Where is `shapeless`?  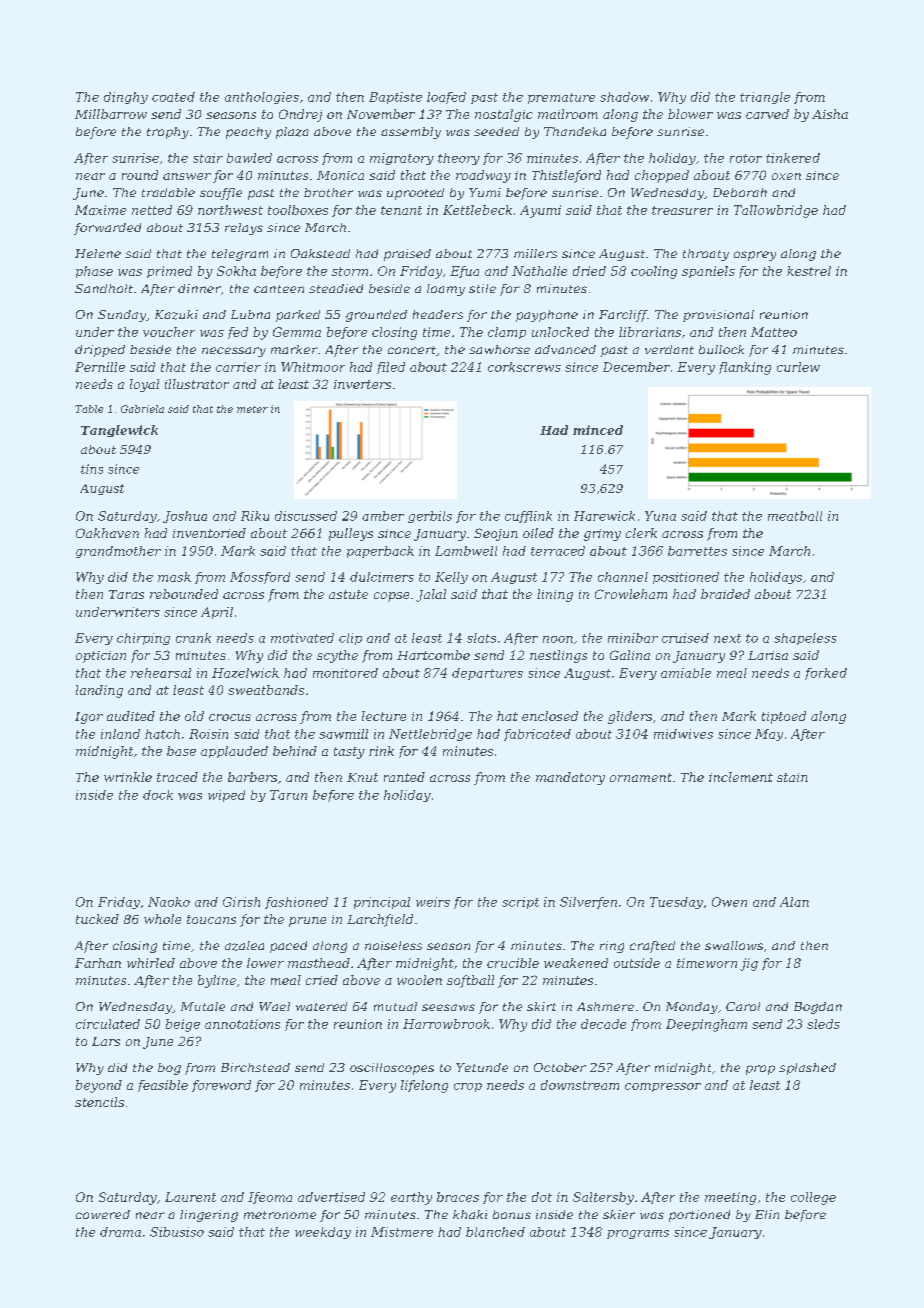
shapeless is located at coordinates (805, 639).
